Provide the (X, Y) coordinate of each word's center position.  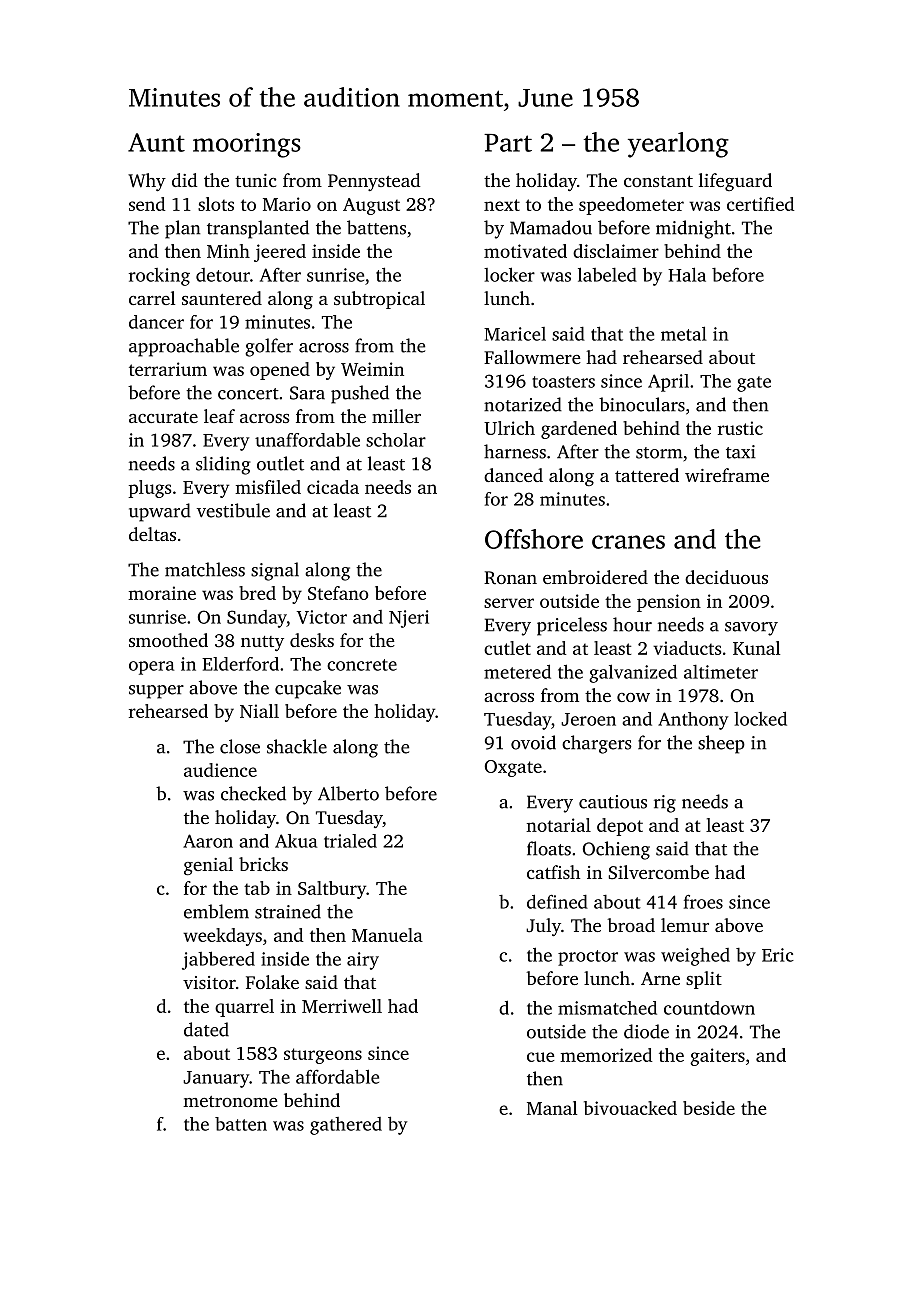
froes (703, 901)
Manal (552, 1108)
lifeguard (735, 182)
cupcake (308, 689)
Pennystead (374, 182)
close (240, 746)
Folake (272, 982)
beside (709, 1108)
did (184, 180)
